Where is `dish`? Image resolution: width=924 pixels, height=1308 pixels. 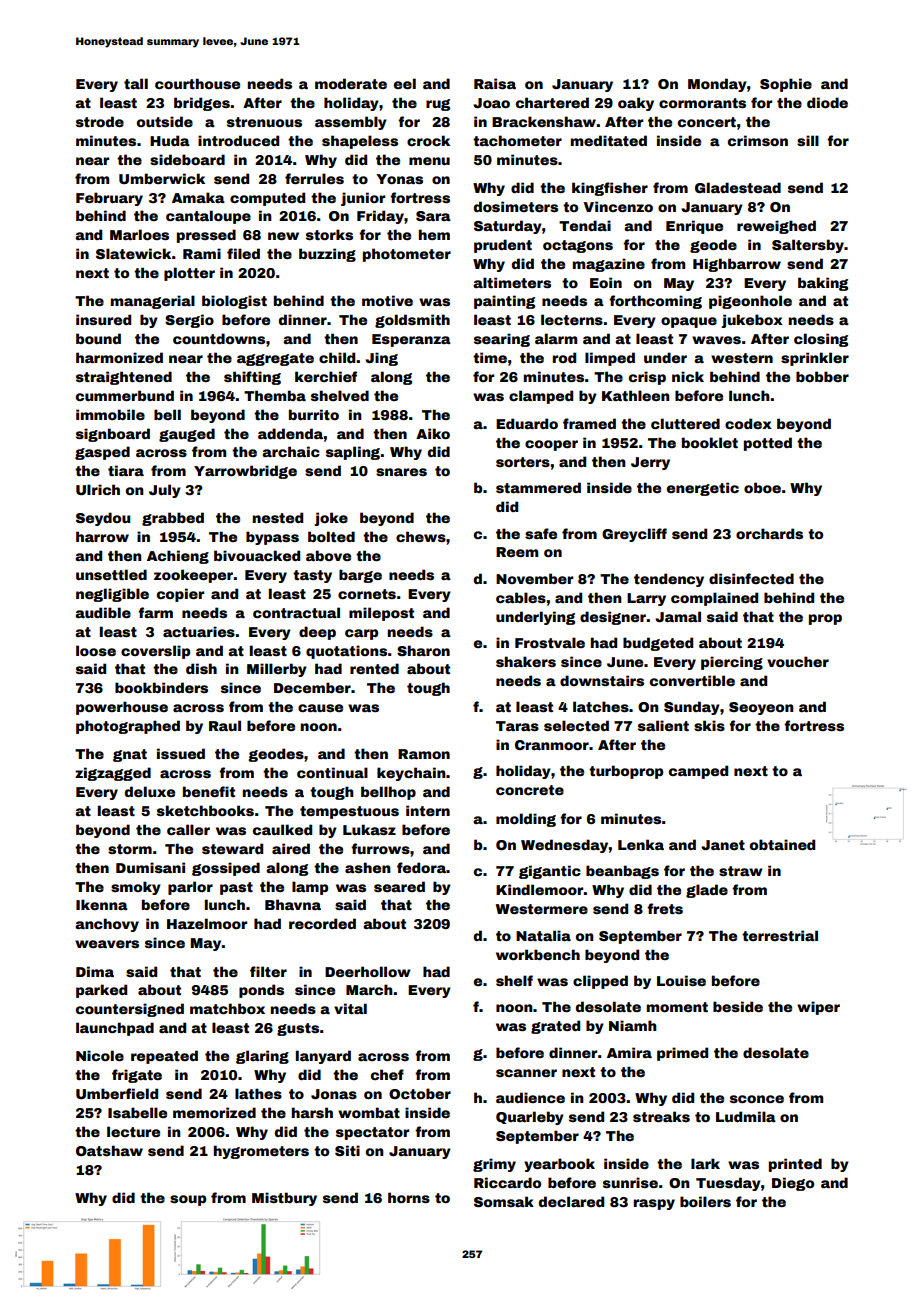
dish is located at coordinates (201, 668).
